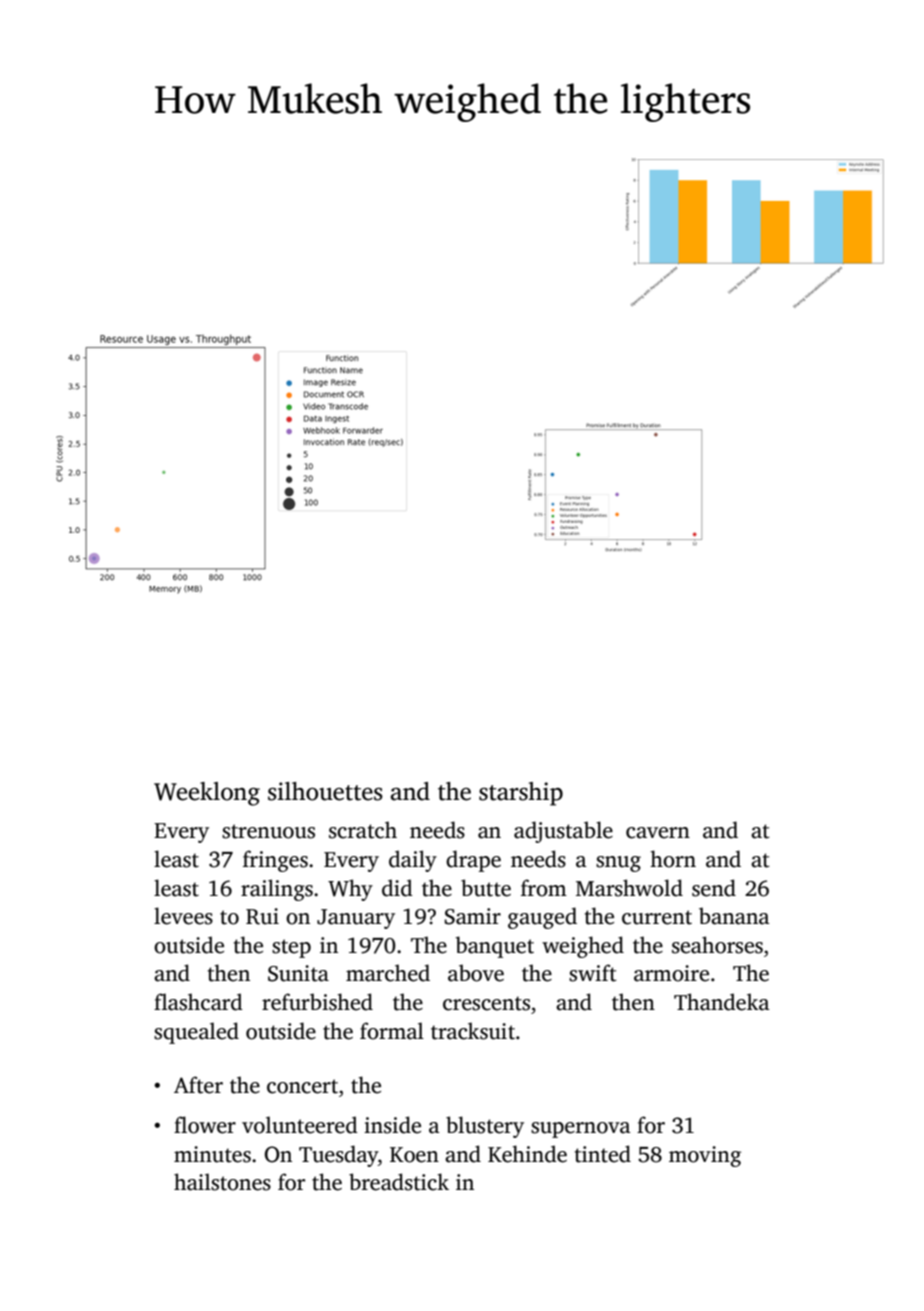  What do you see at coordinates (521, 794) in the screenshot?
I see `starship` at bounding box center [521, 794].
